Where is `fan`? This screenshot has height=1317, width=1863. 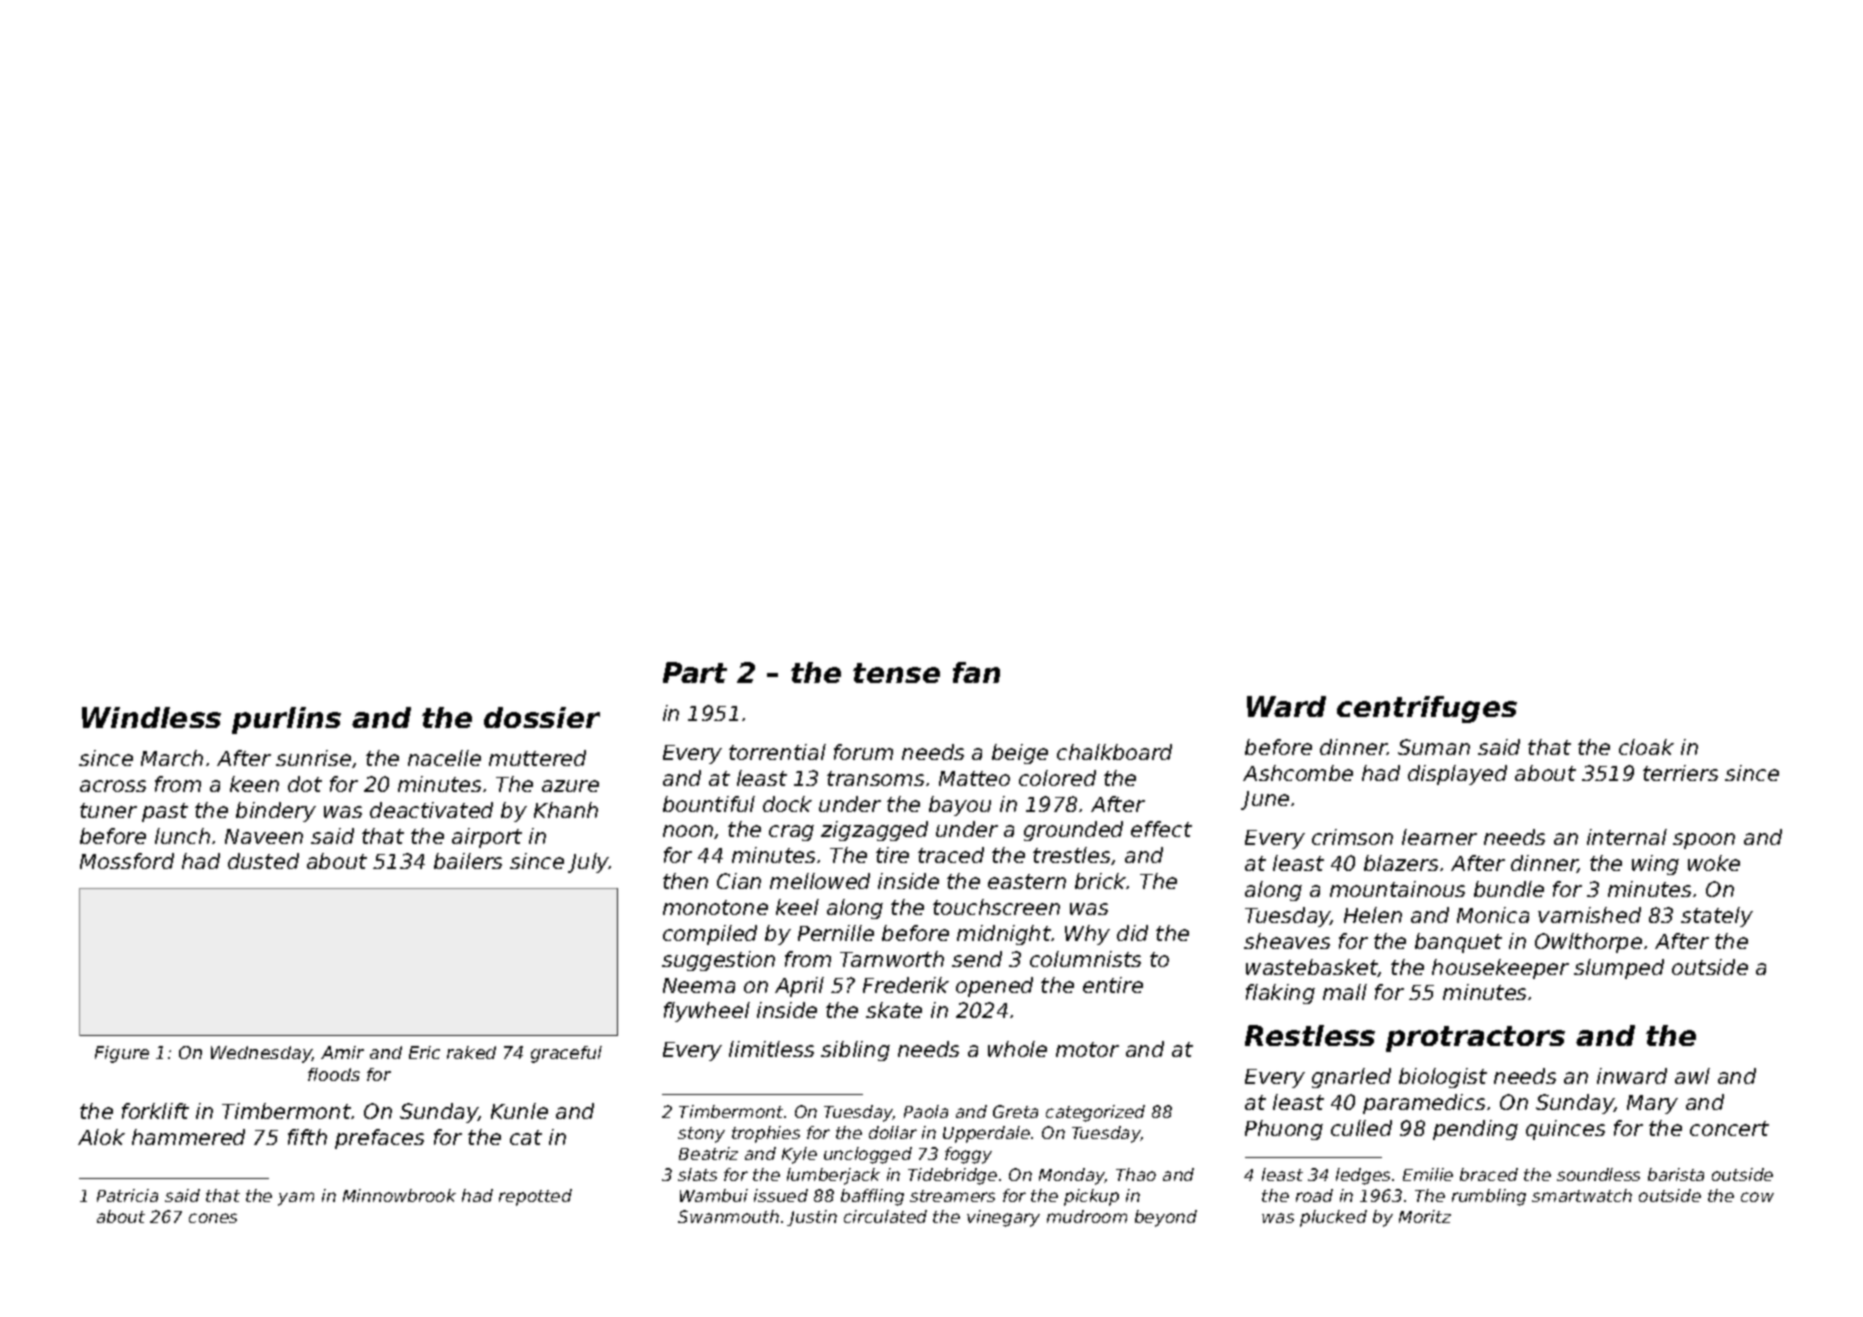 fan is located at coordinates (976, 672).
